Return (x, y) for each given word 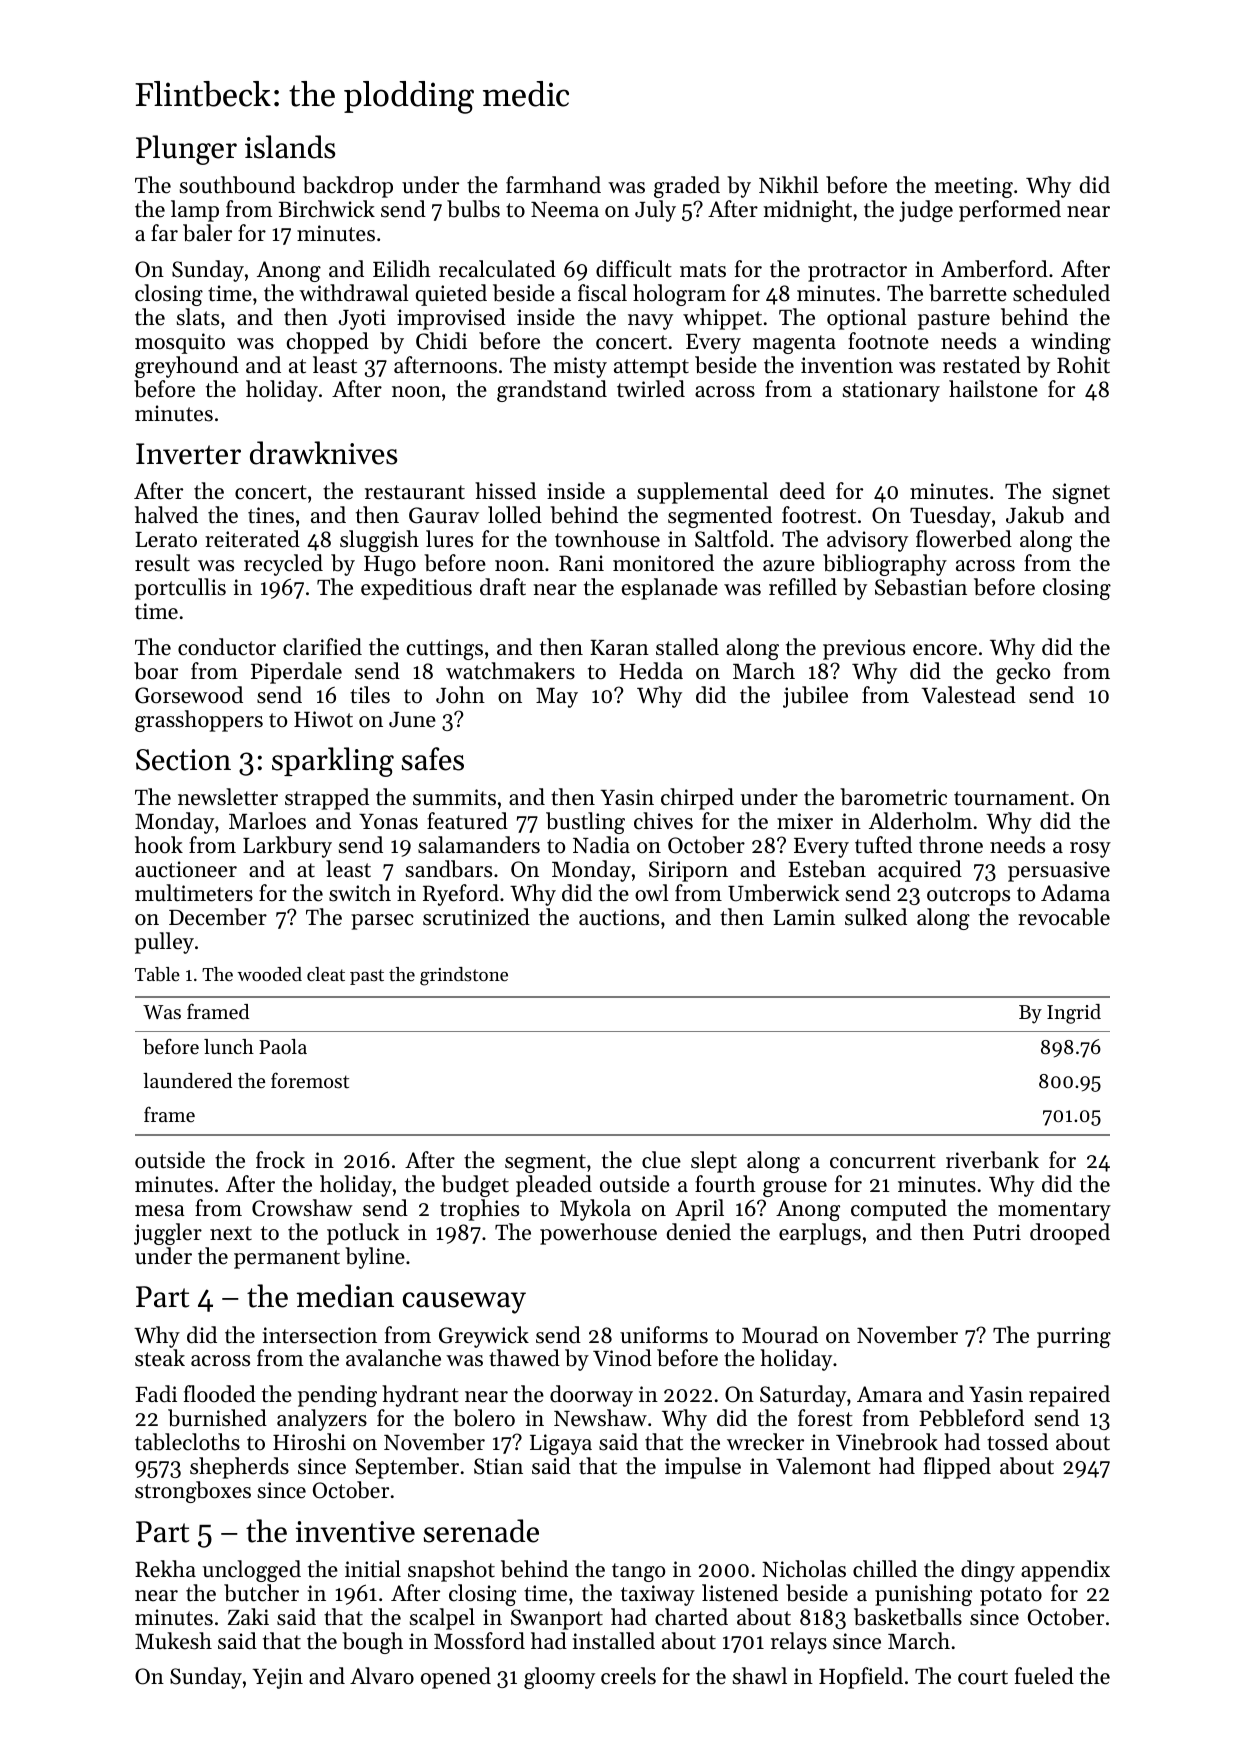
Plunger (186, 150)
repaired (1069, 1396)
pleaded (554, 1186)
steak (160, 1358)
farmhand (553, 185)
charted (691, 1617)
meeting (973, 187)
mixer (805, 821)
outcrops (968, 896)
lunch (229, 1046)
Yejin (277, 1678)
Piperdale (296, 673)
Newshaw (600, 1418)
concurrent (883, 1161)
